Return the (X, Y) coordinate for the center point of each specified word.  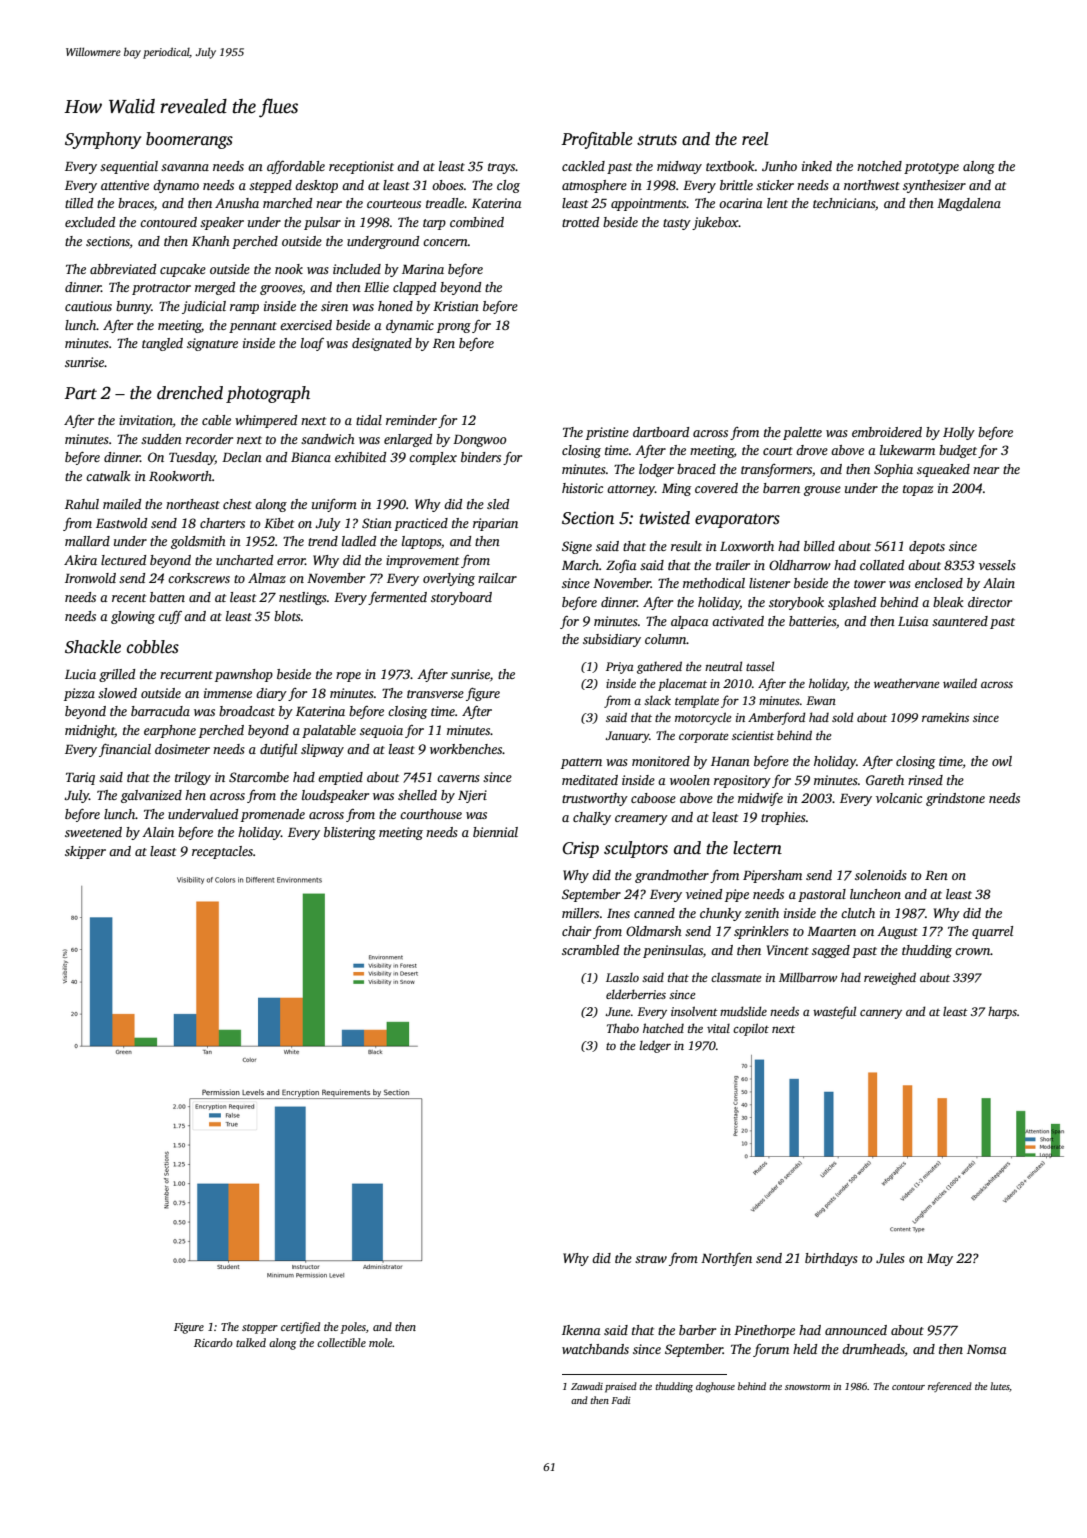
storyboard (461, 598)
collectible (341, 1342)
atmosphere (594, 186)
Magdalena (969, 204)
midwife (760, 799)
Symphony (103, 140)
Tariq (80, 778)
